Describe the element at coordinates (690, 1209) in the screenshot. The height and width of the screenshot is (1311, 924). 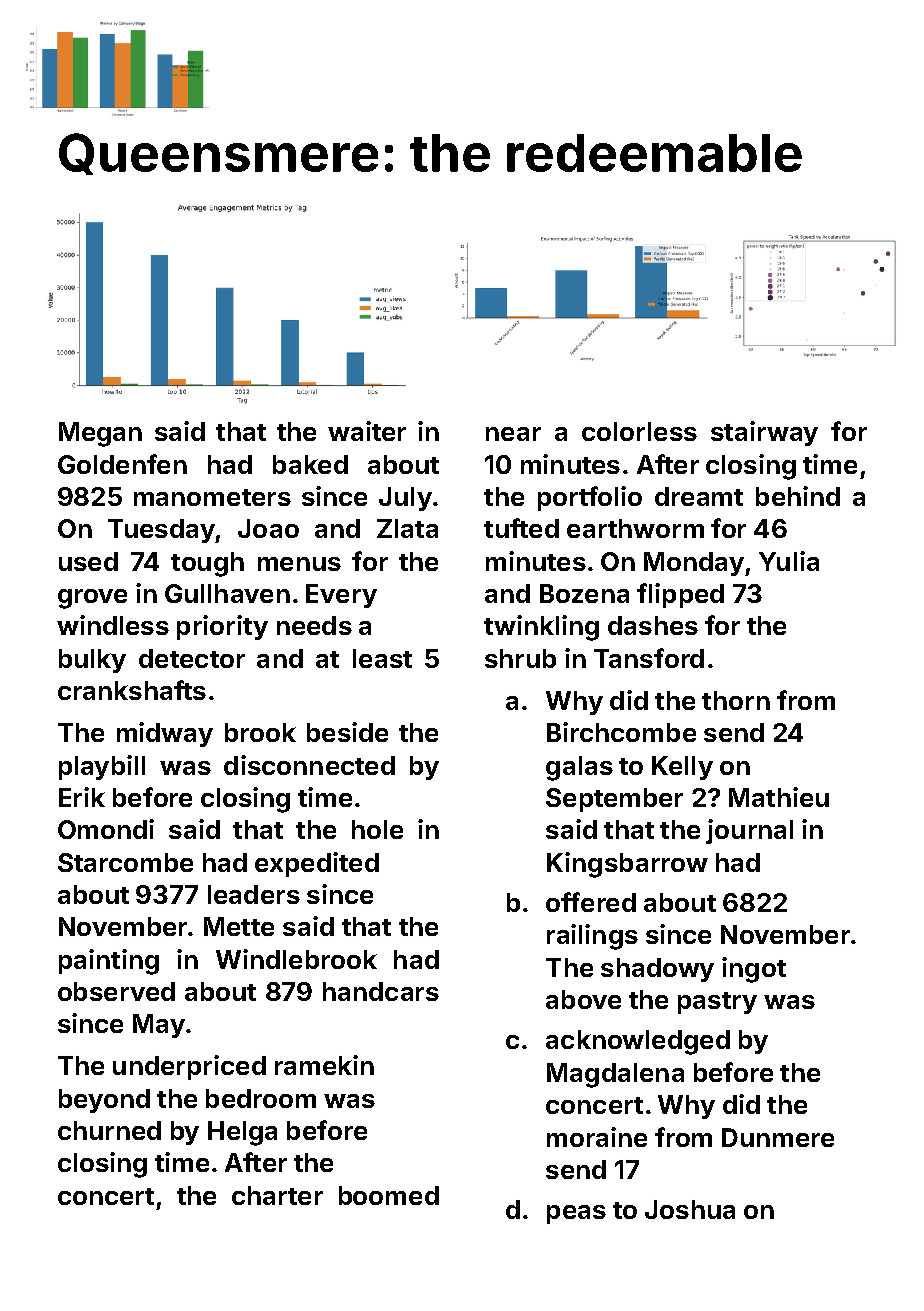
I see `Joshua` at that location.
